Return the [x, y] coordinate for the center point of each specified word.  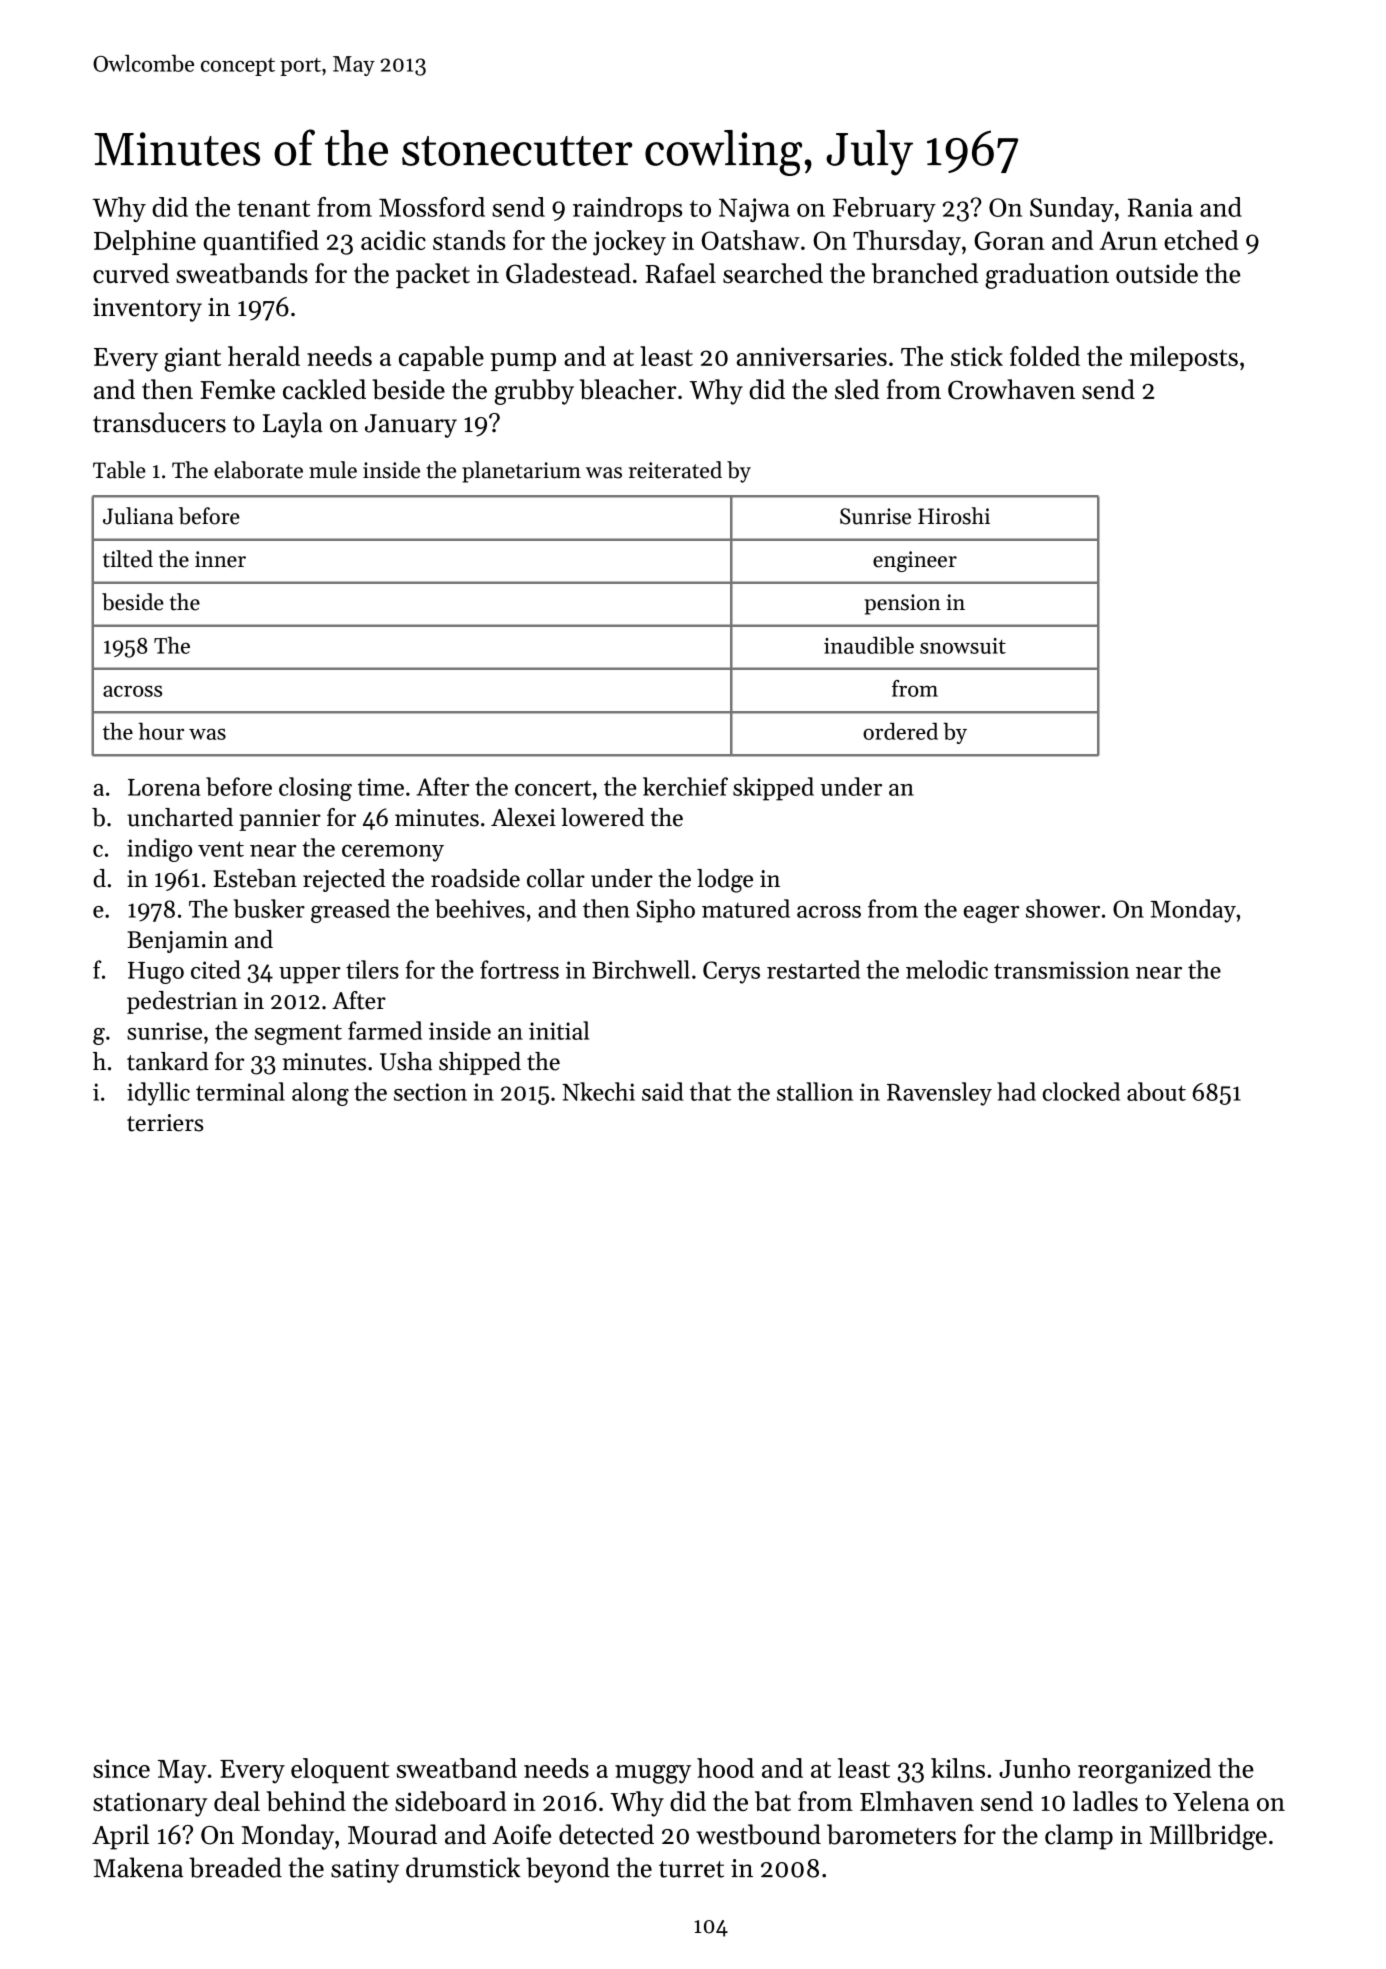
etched [1201, 240]
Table [119, 470]
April [120, 1837]
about [1156, 1091]
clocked [1081, 1091]
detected [606, 1834]
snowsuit [963, 646]
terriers [165, 1123]
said [662, 1091]
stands [469, 240]
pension [902, 604]
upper [309, 975]
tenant [273, 208]
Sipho [666, 911]
